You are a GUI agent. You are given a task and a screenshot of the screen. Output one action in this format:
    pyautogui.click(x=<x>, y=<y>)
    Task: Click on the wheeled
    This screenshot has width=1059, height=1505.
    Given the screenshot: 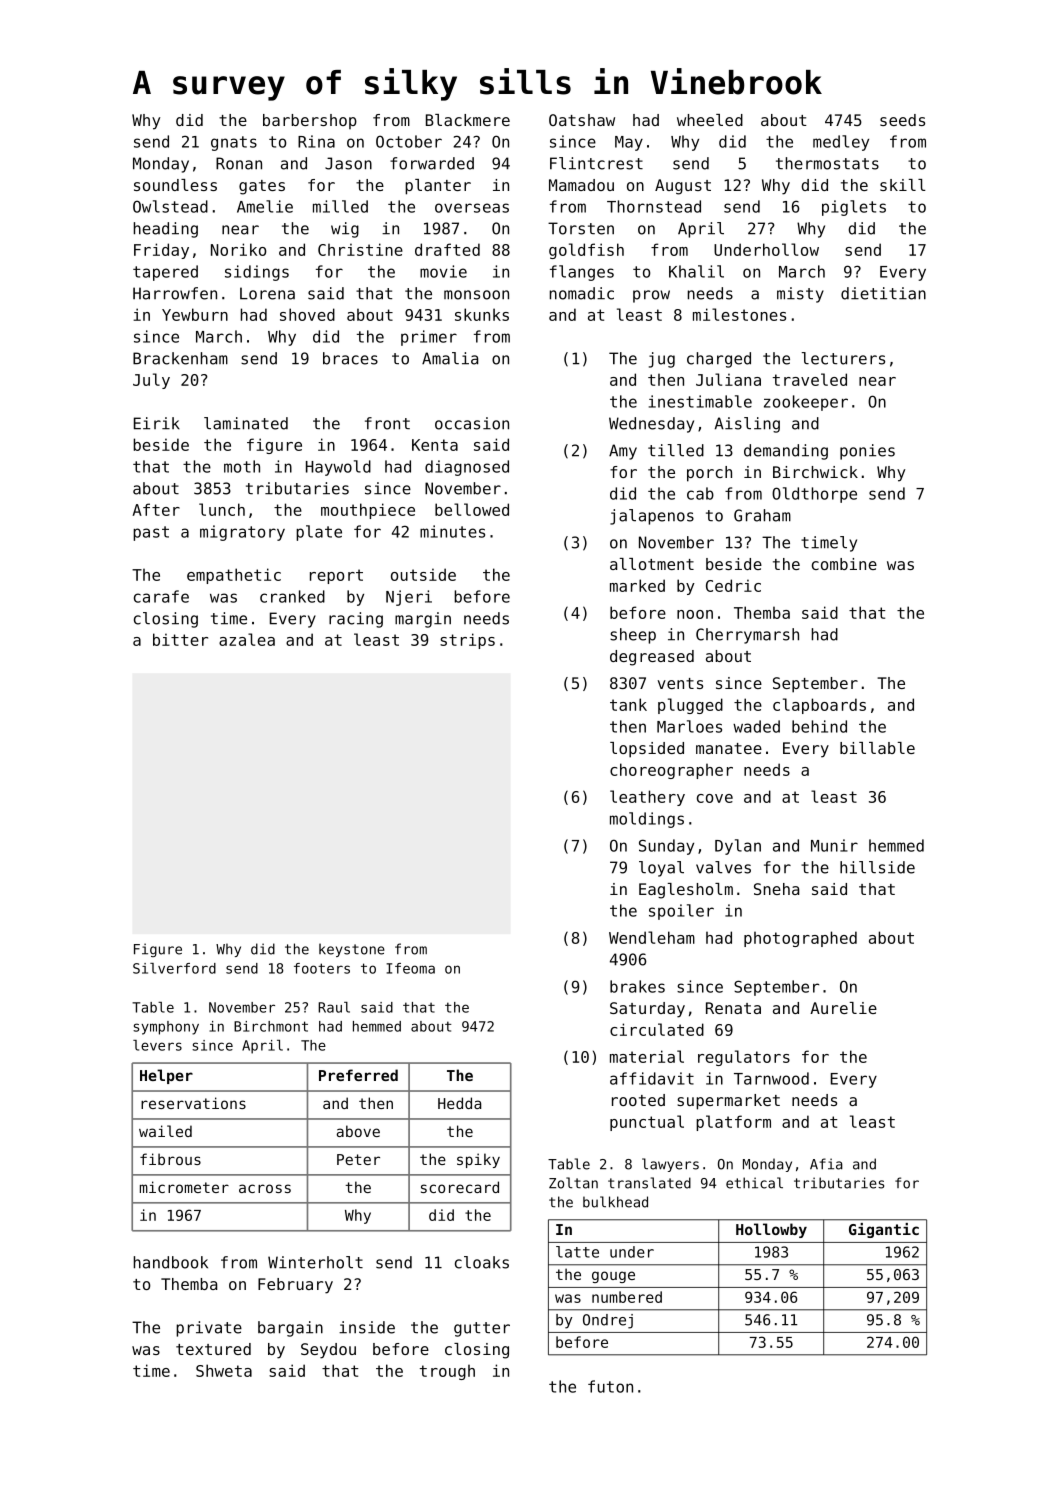 What is the action you would take?
    pyautogui.click(x=710, y=120)
